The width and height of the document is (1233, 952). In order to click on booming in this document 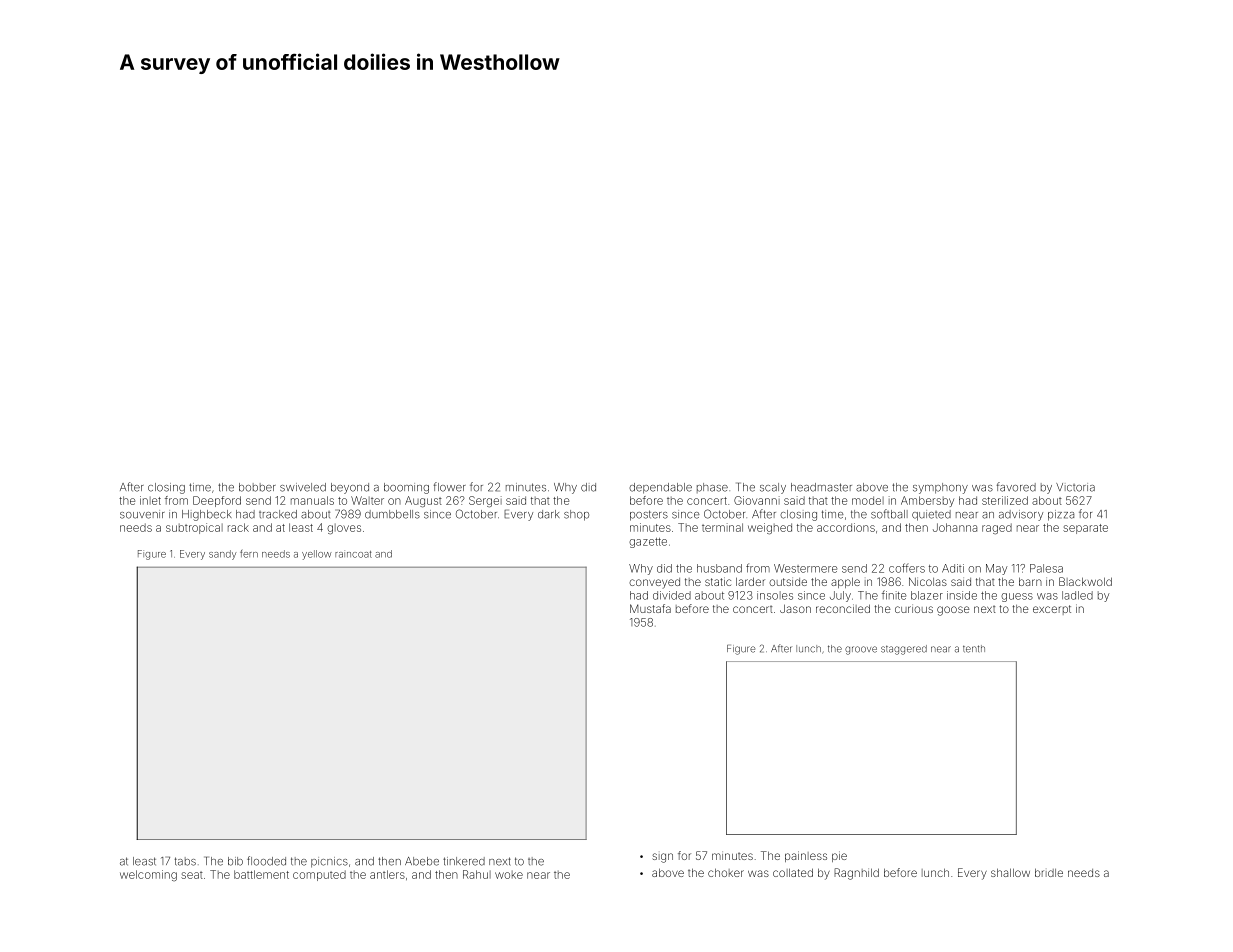, I will do `click(406, 488)`.
